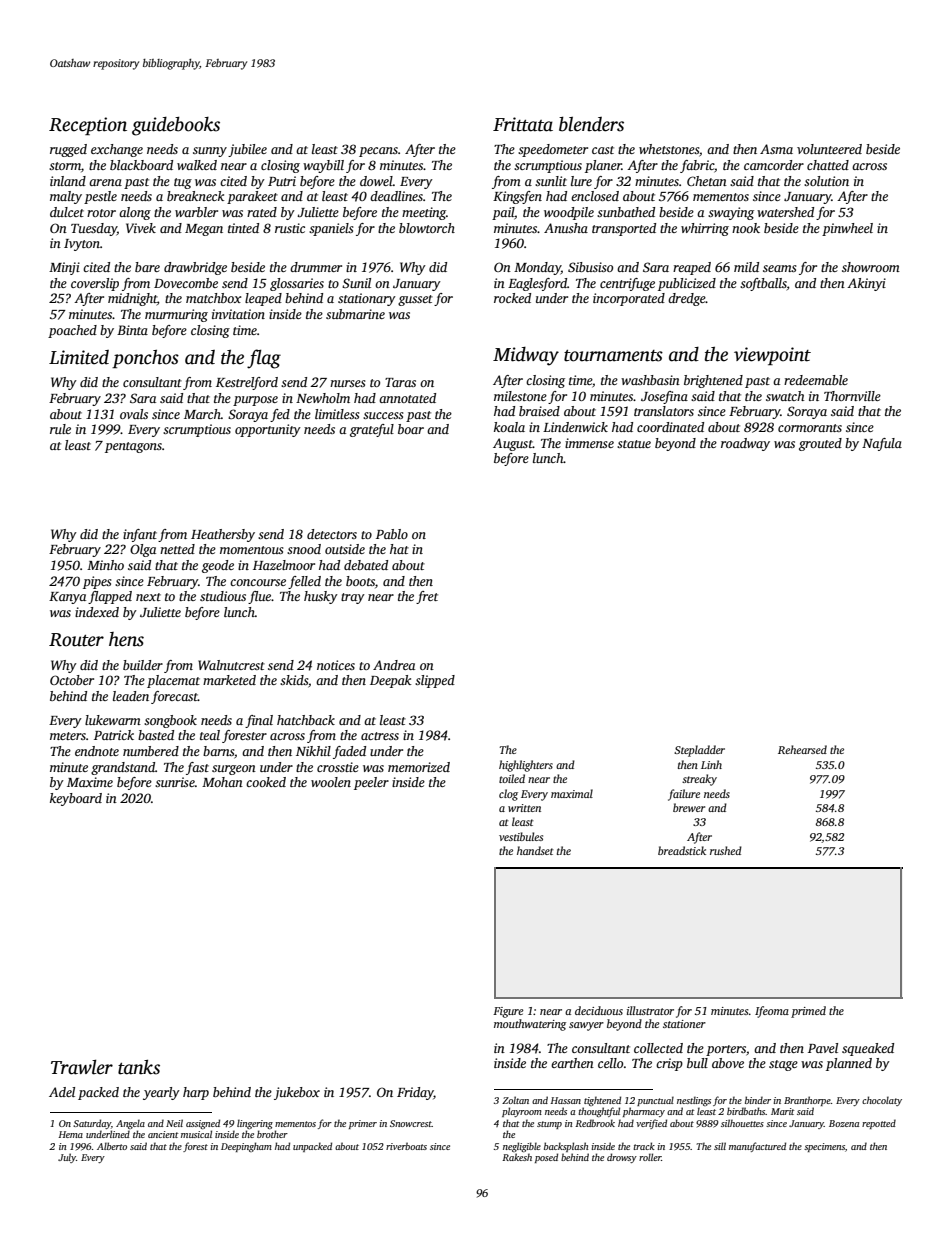 Image resolution: width=952 pixels, height=1233 pixels. I want to click on rushed, so click(726, 850).
